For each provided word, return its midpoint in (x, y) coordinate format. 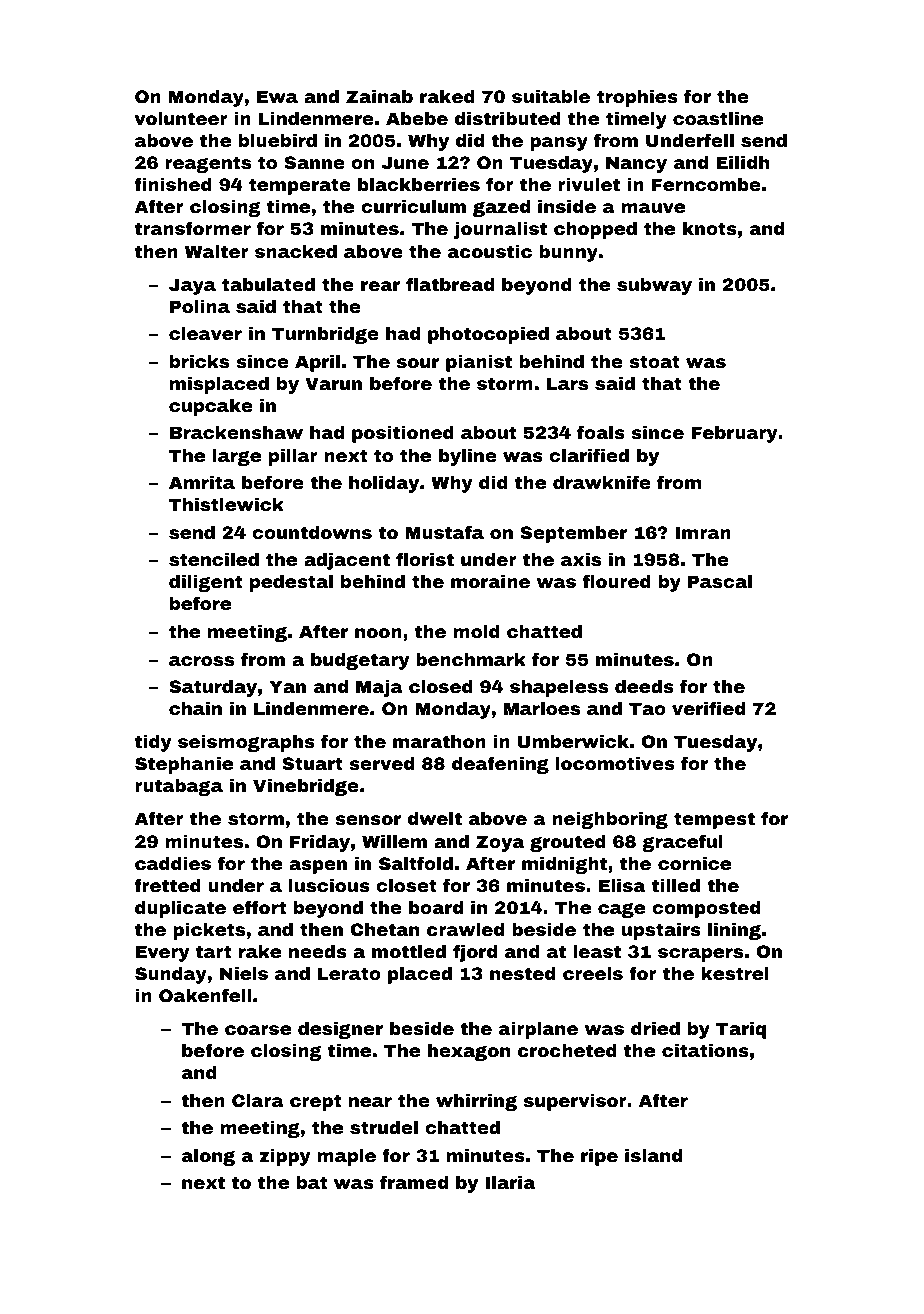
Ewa (277, 96)
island (653, 1155)
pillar (293, 457)
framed (414, 1182)
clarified (589, 455)
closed (441, 686)
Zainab (379, 96)
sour (418, 363)
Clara (258, 1100)
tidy (153, 743)
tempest (714, 820)
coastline (718, 118)
